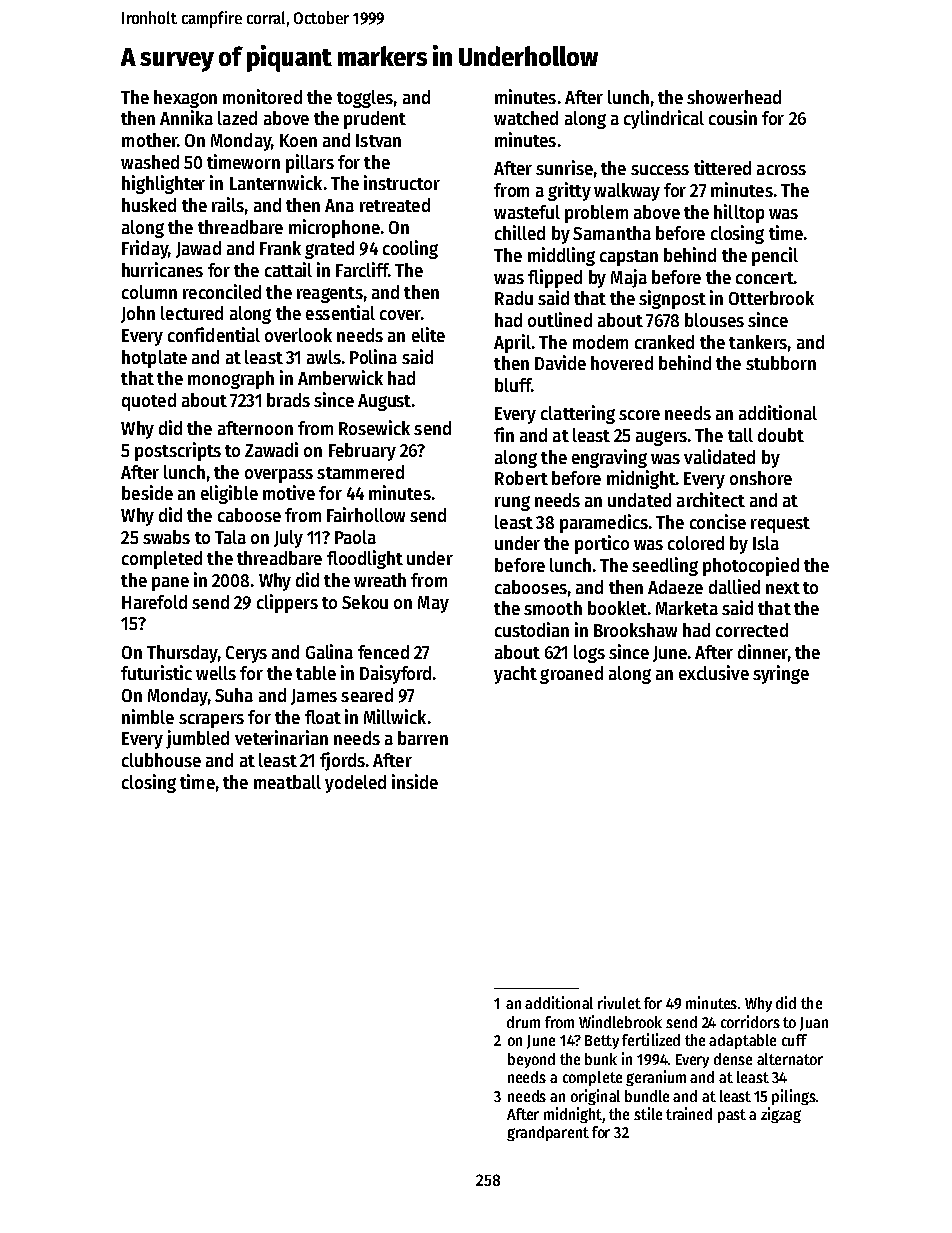 Image resolution: width=952 pixels, height=1233 pixels. Describe the element at coordinates (595, 1097) in the screenshot. I see `original` at that location.
